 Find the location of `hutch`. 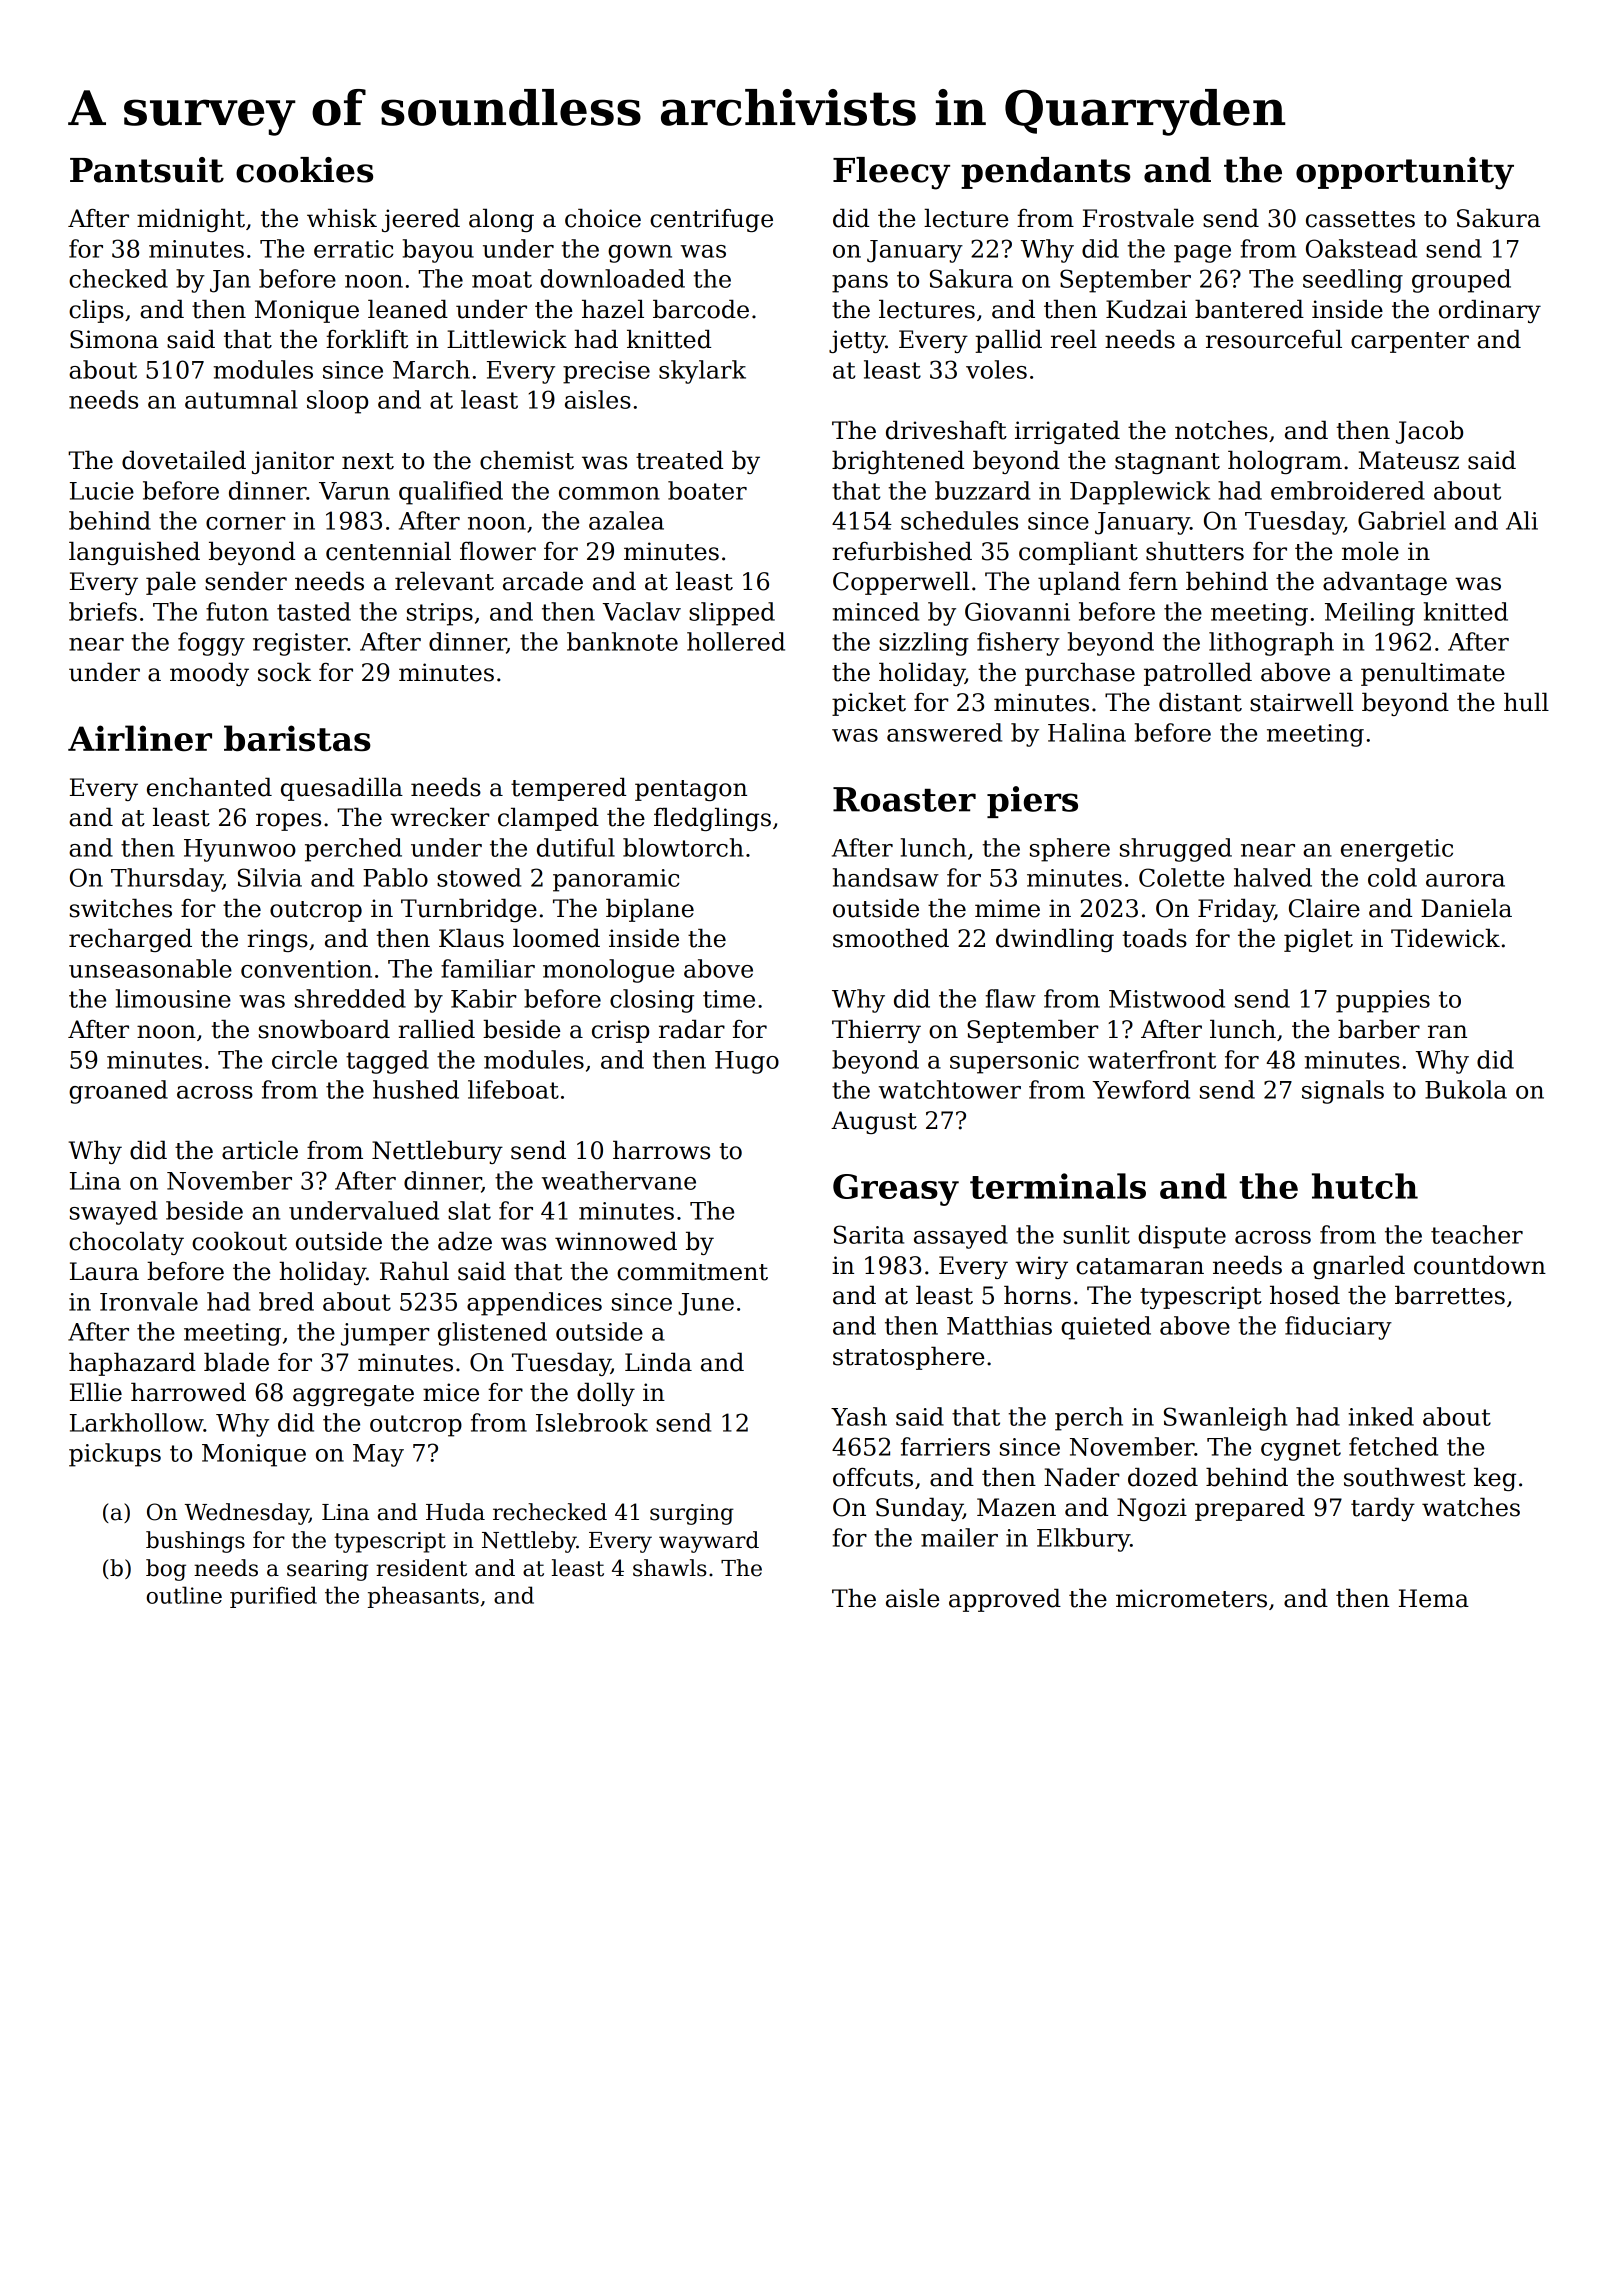

hutch is located at coordinates (1365, 1186).
